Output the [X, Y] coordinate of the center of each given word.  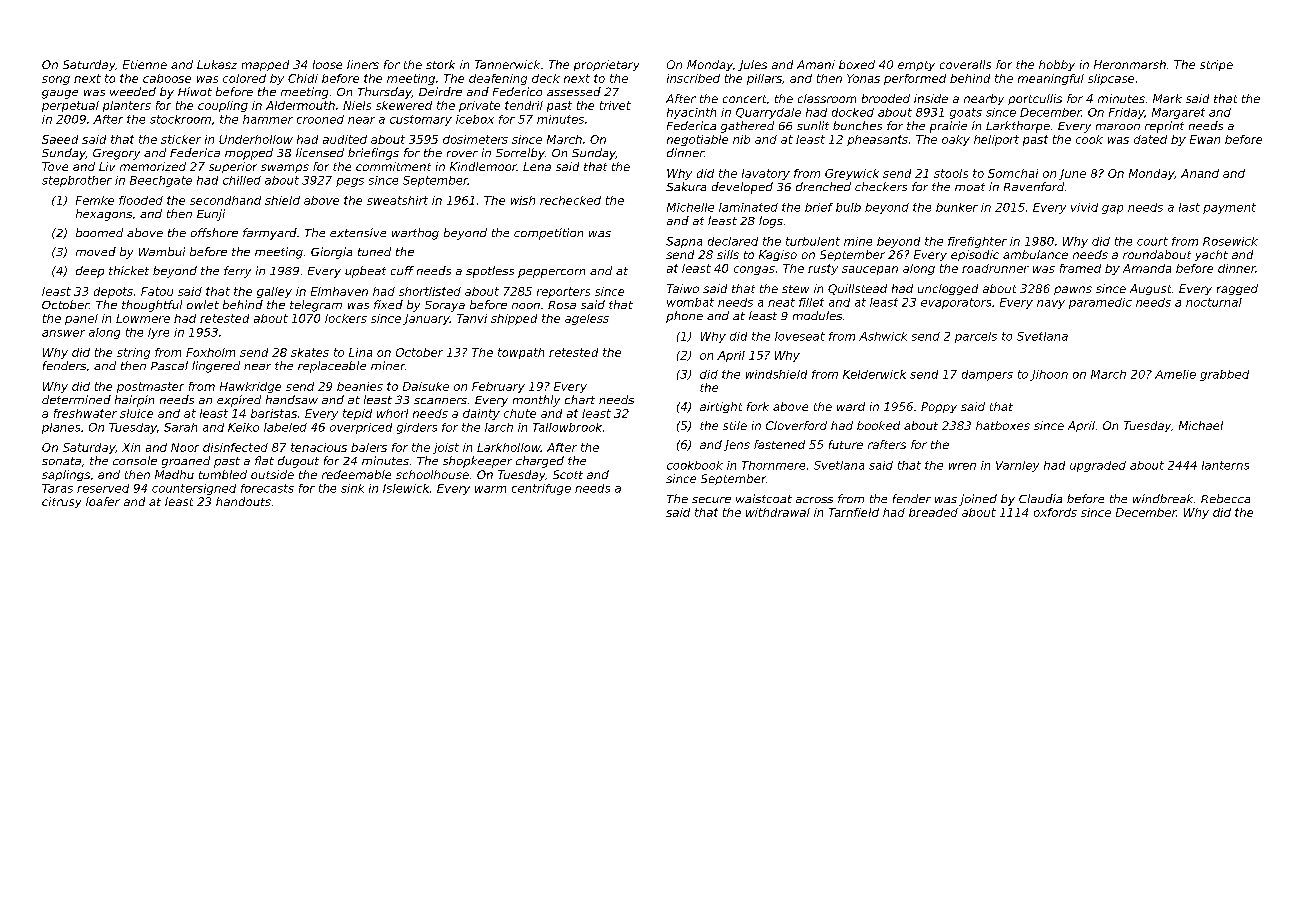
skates [310, 352]
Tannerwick [507, 64]
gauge [60, 94]
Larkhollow [509, 447]
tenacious [319, 447]
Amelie [1175, 374]
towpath [521, 353]
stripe [1216, 65]
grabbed [1224, 375]
